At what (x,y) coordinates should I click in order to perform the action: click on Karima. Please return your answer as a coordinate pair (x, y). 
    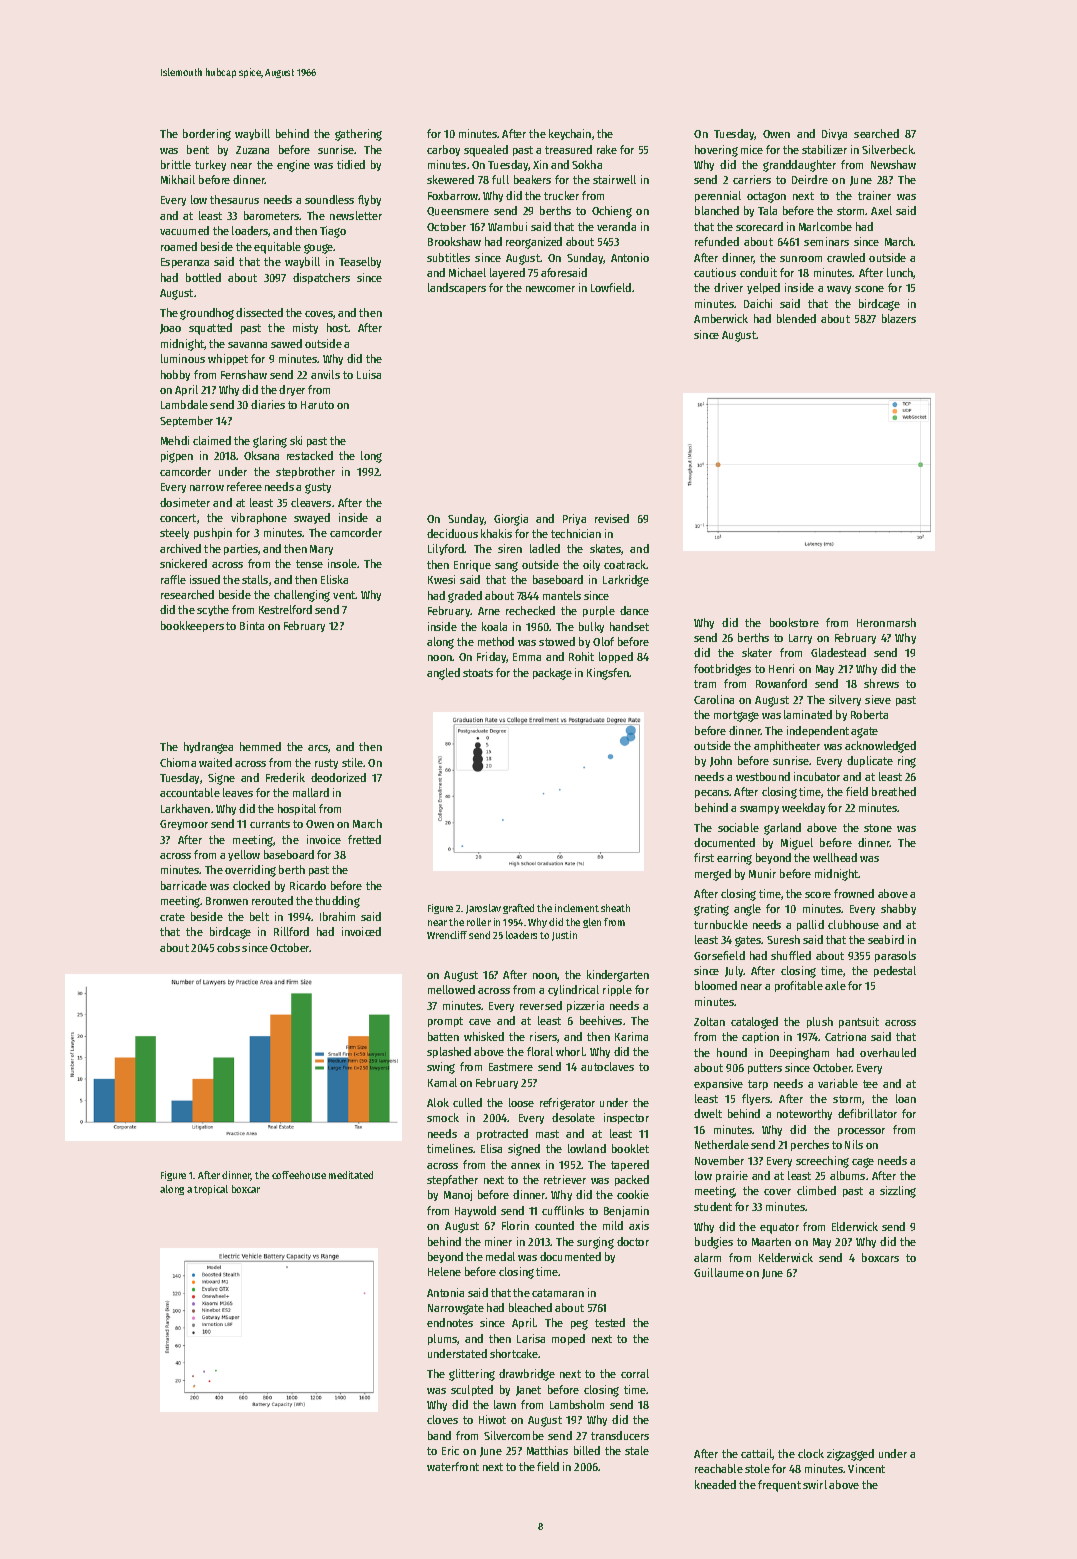
    Looking at the image, I should click on (631, 1036).
